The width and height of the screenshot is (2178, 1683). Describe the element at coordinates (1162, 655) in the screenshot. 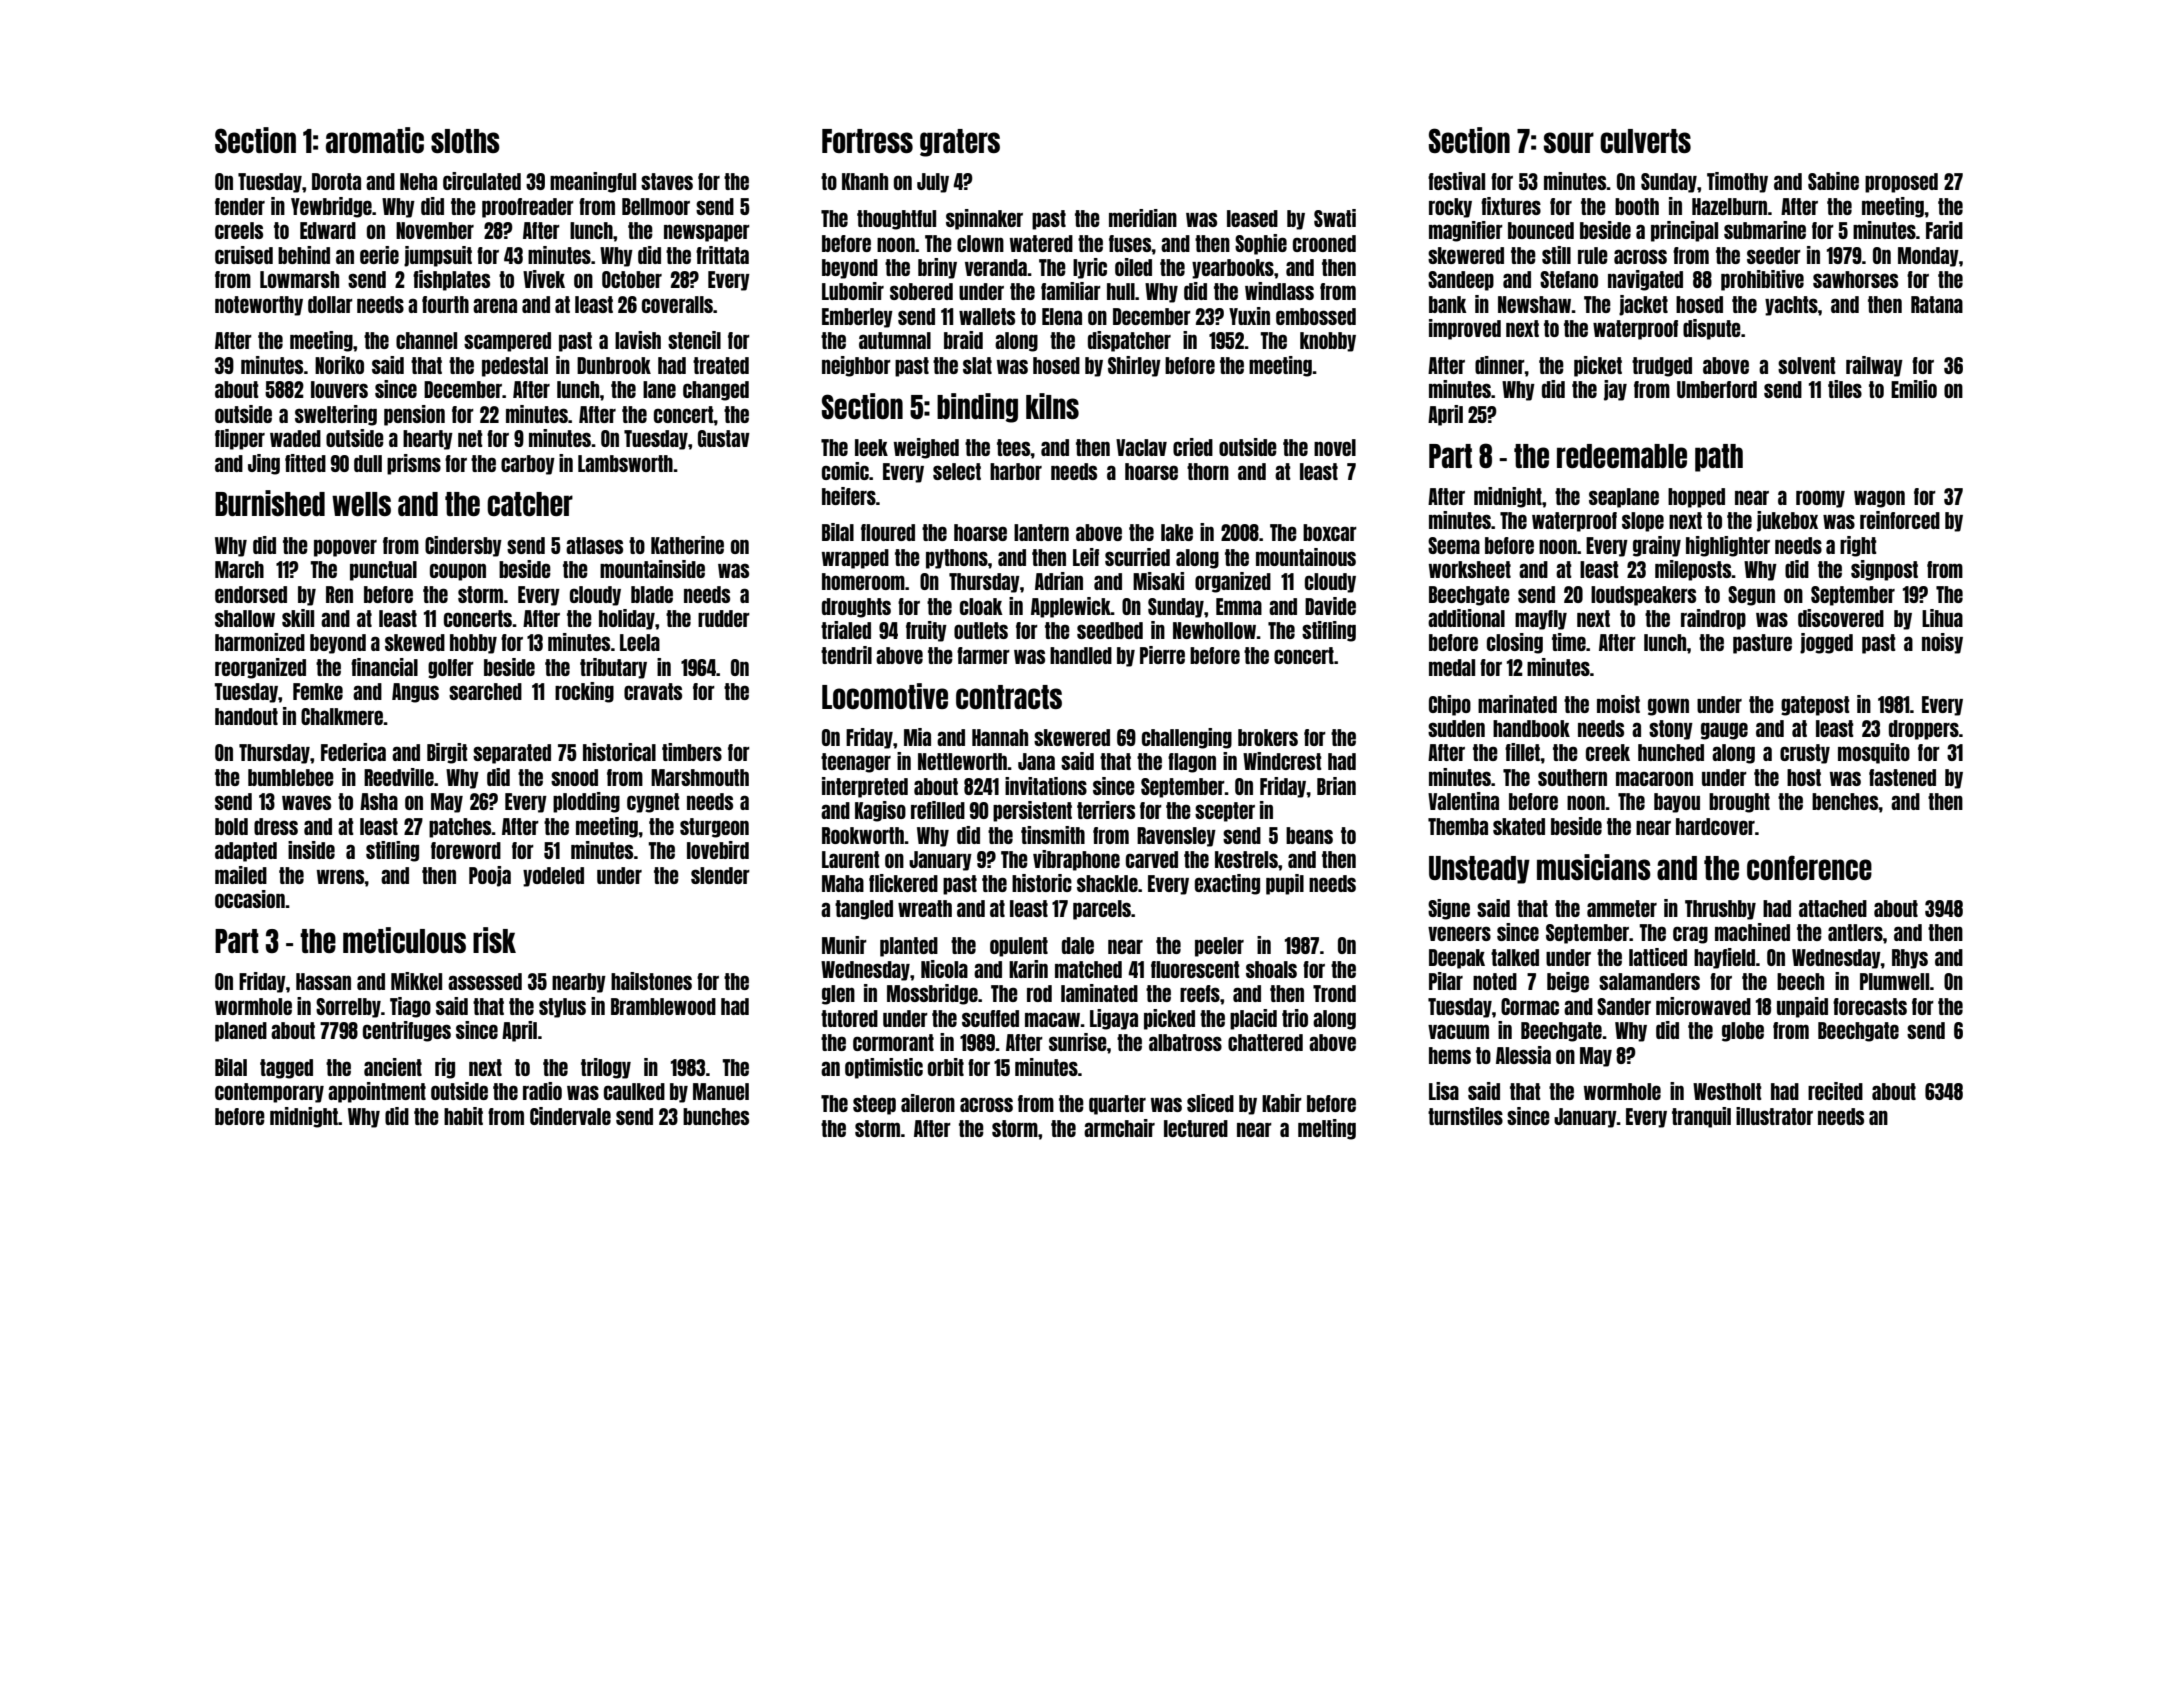

I see `Pierre` at that location.
